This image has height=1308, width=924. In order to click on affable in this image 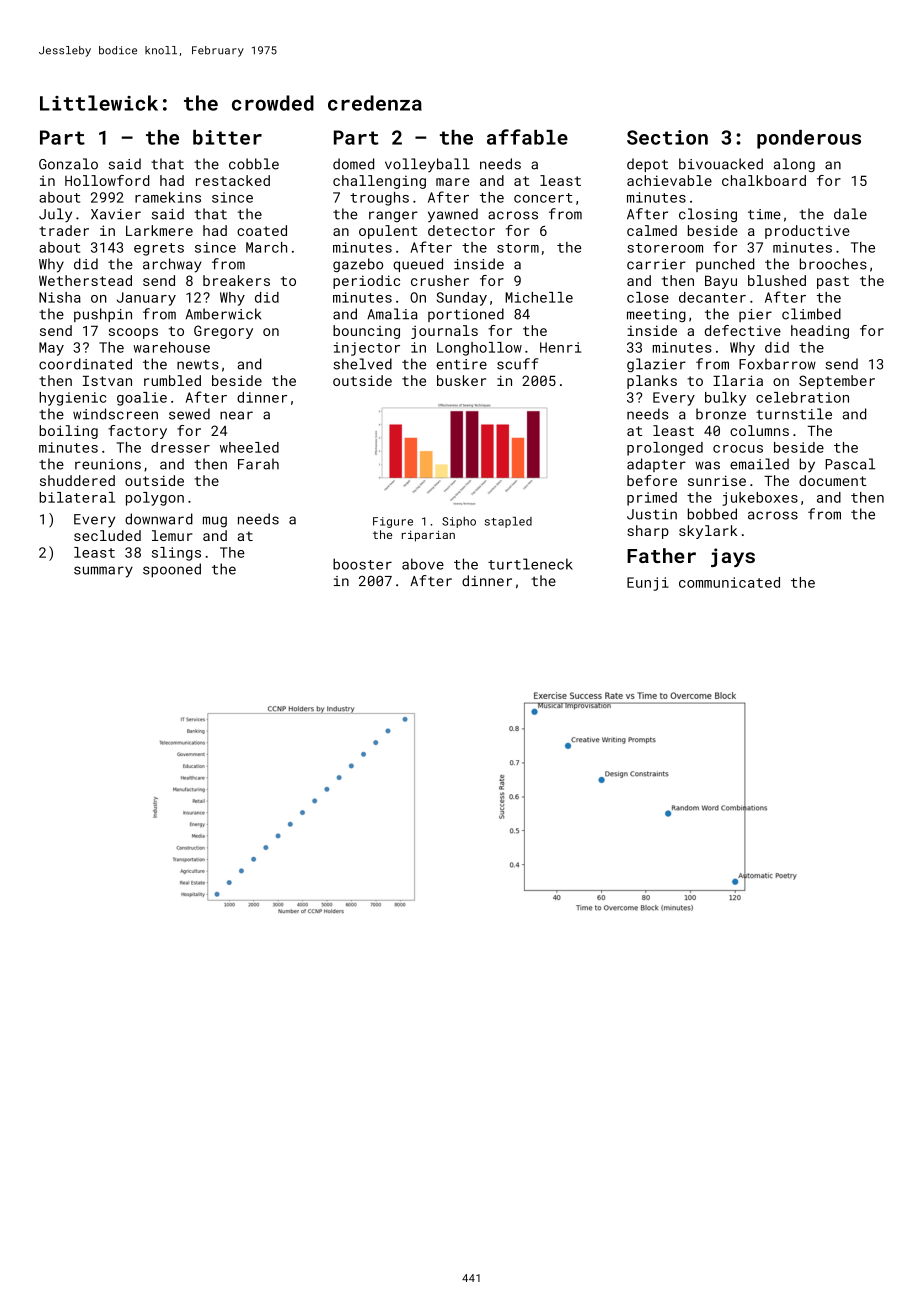, I will do `click(527, 137)`.
